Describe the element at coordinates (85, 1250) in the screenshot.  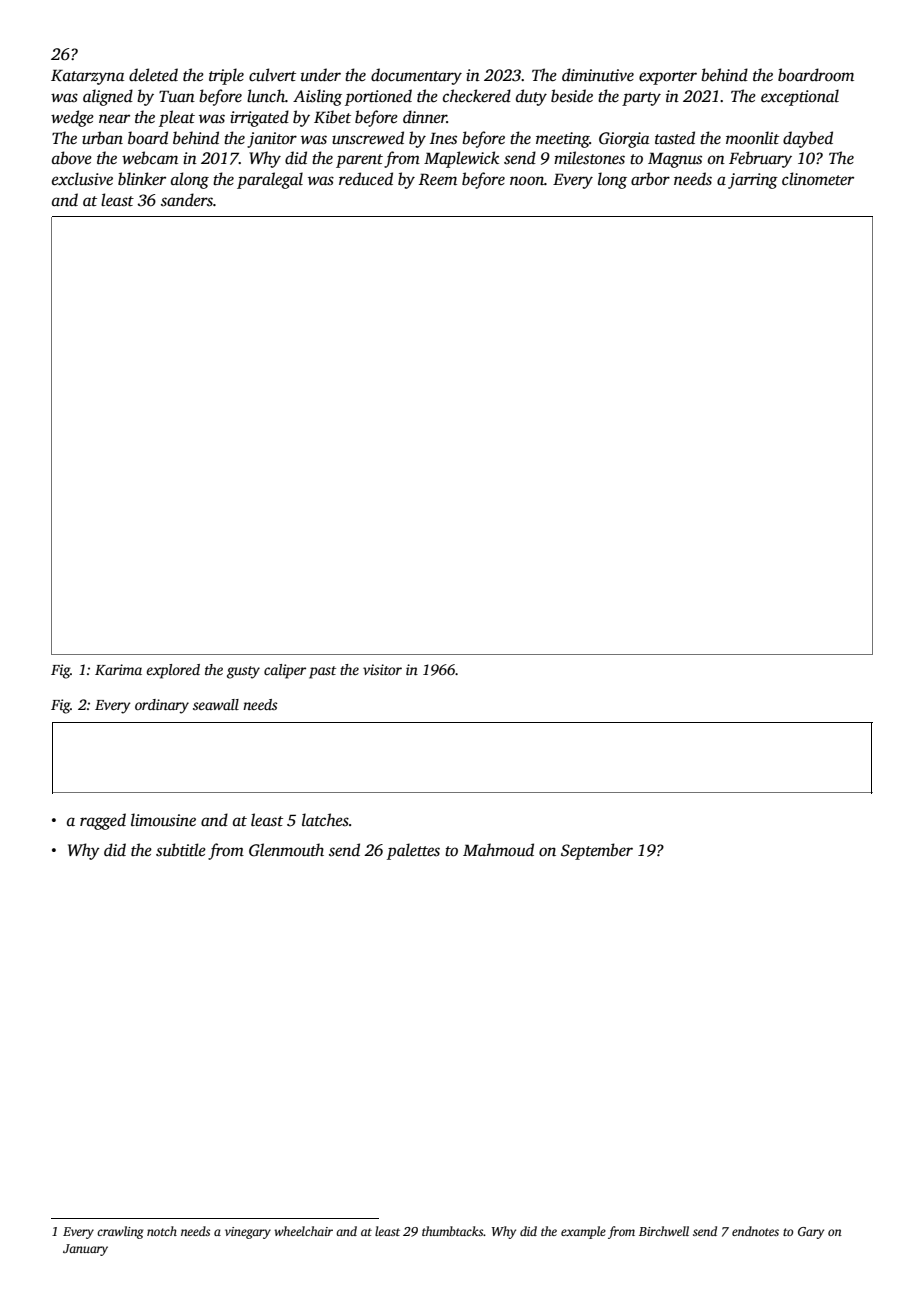
I see `January` at that location.
